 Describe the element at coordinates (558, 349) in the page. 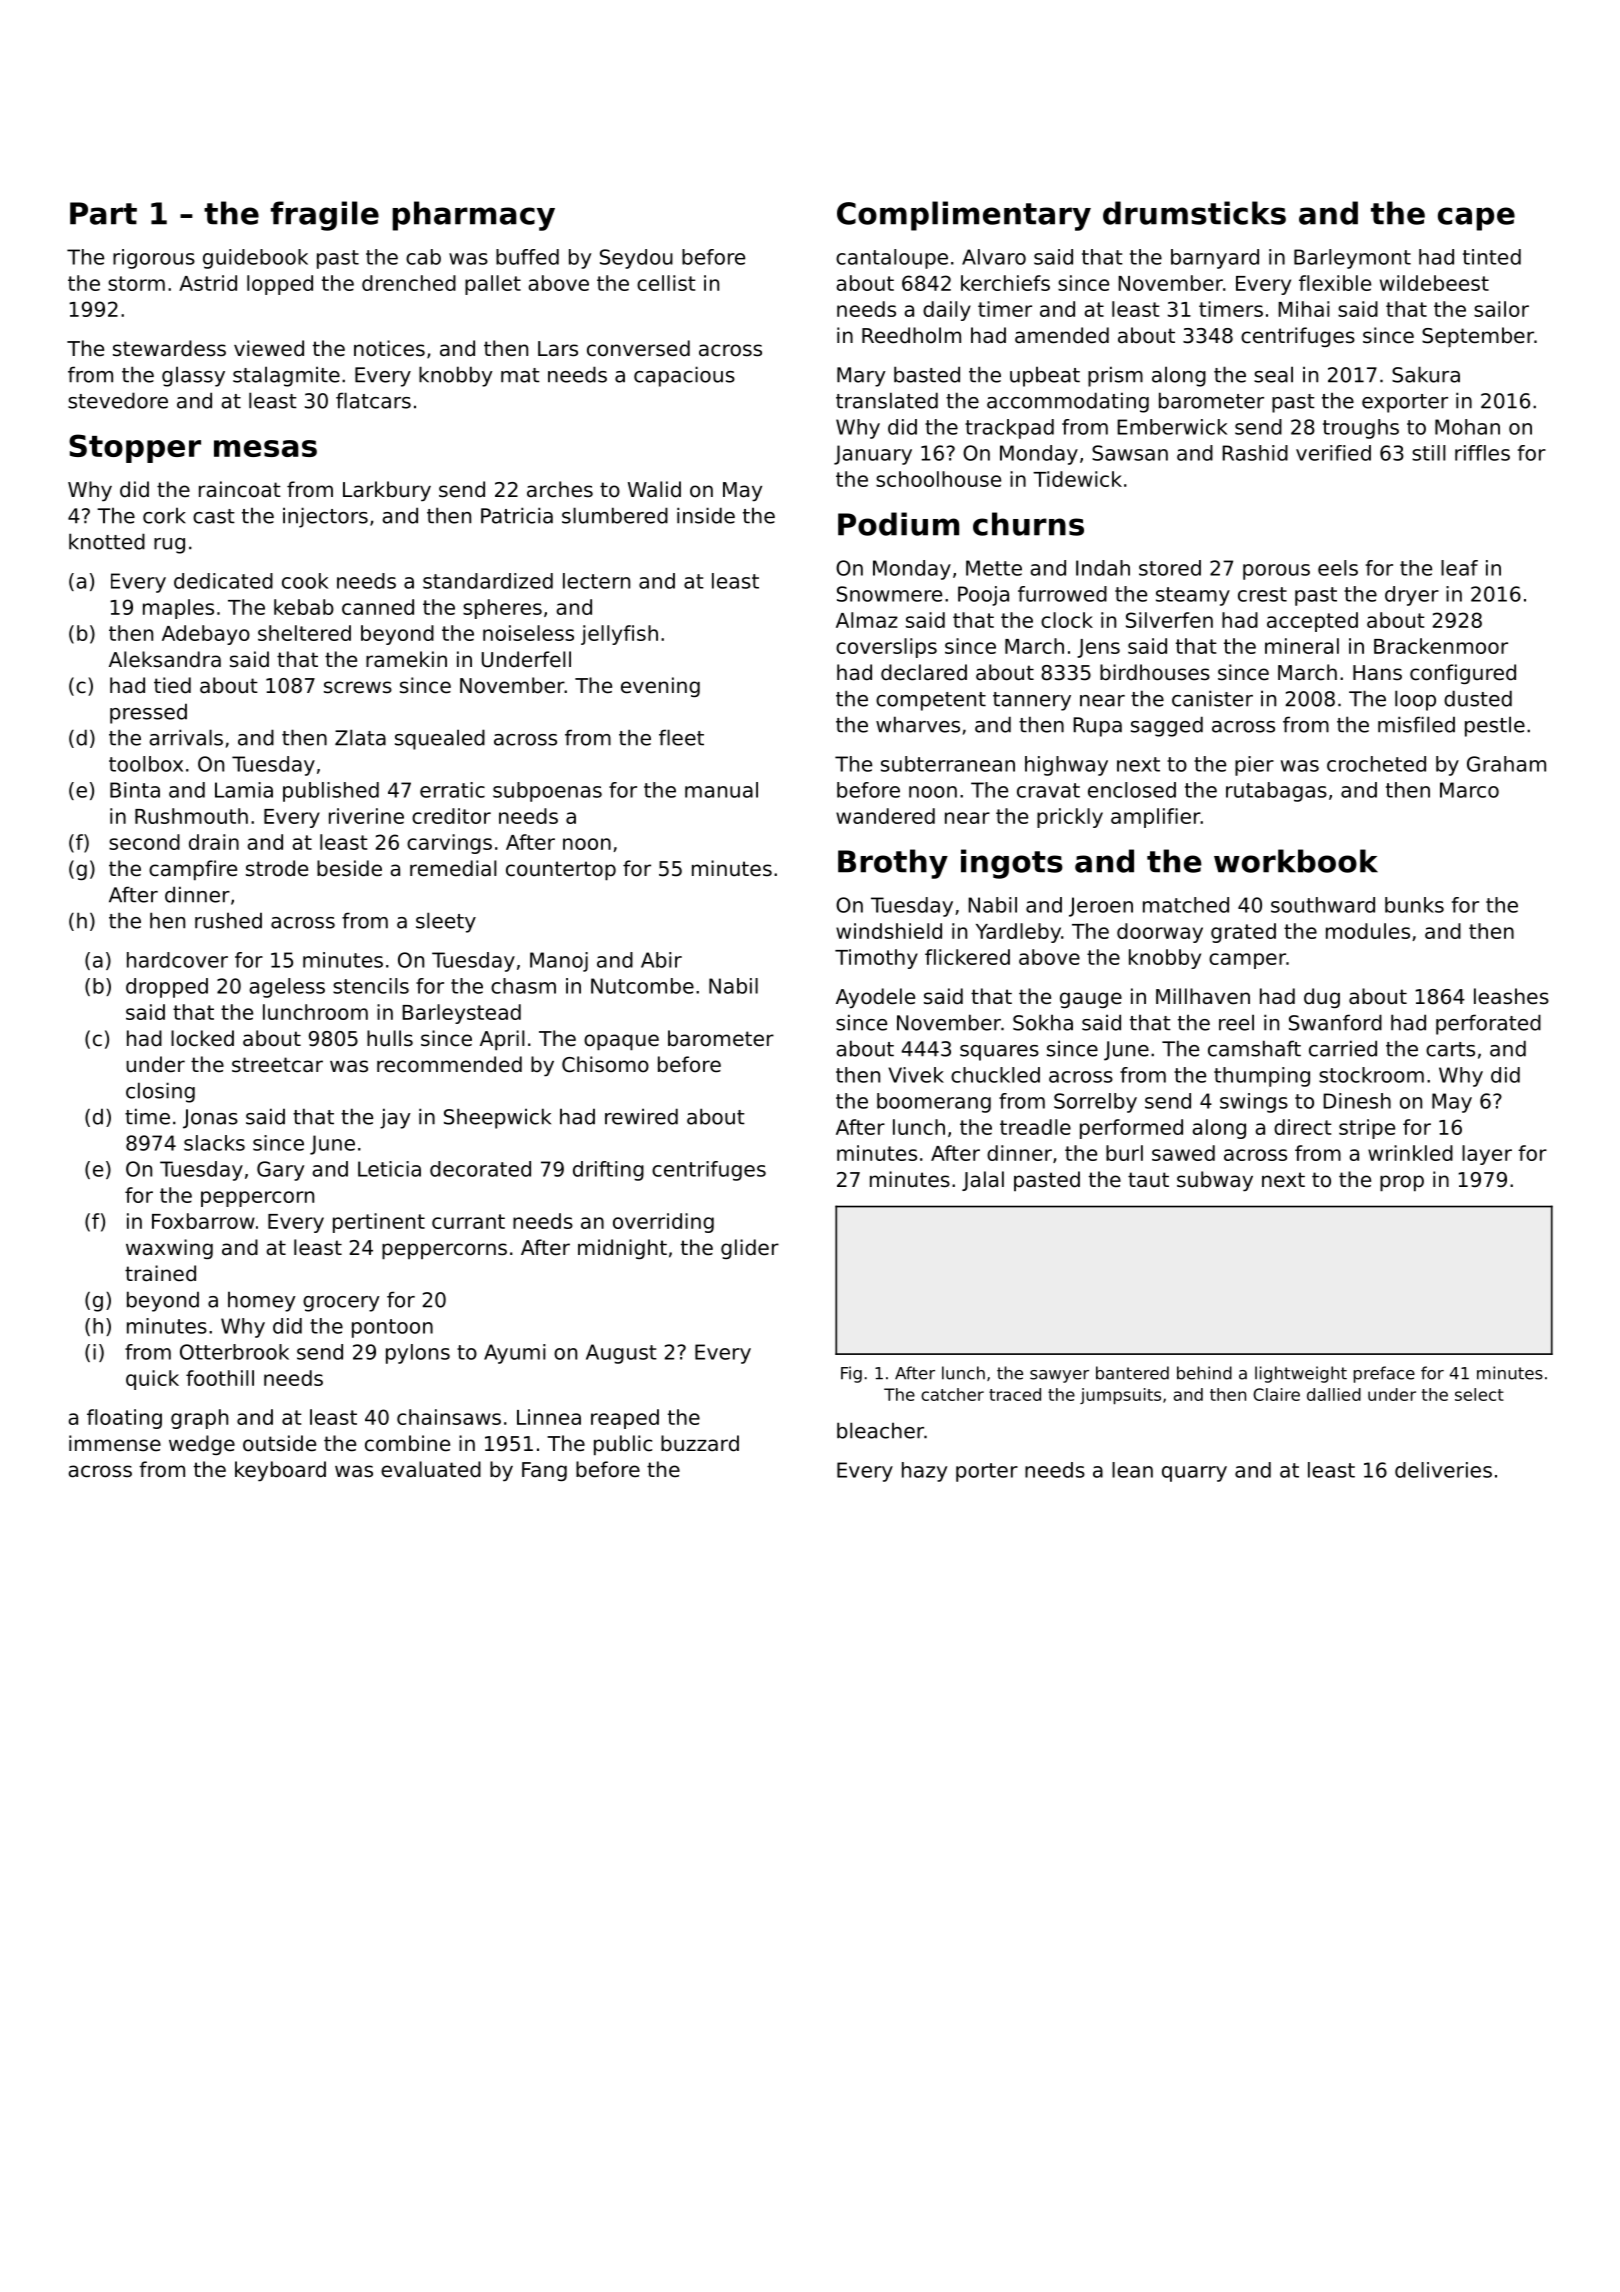

I see `Lars` at that location.
